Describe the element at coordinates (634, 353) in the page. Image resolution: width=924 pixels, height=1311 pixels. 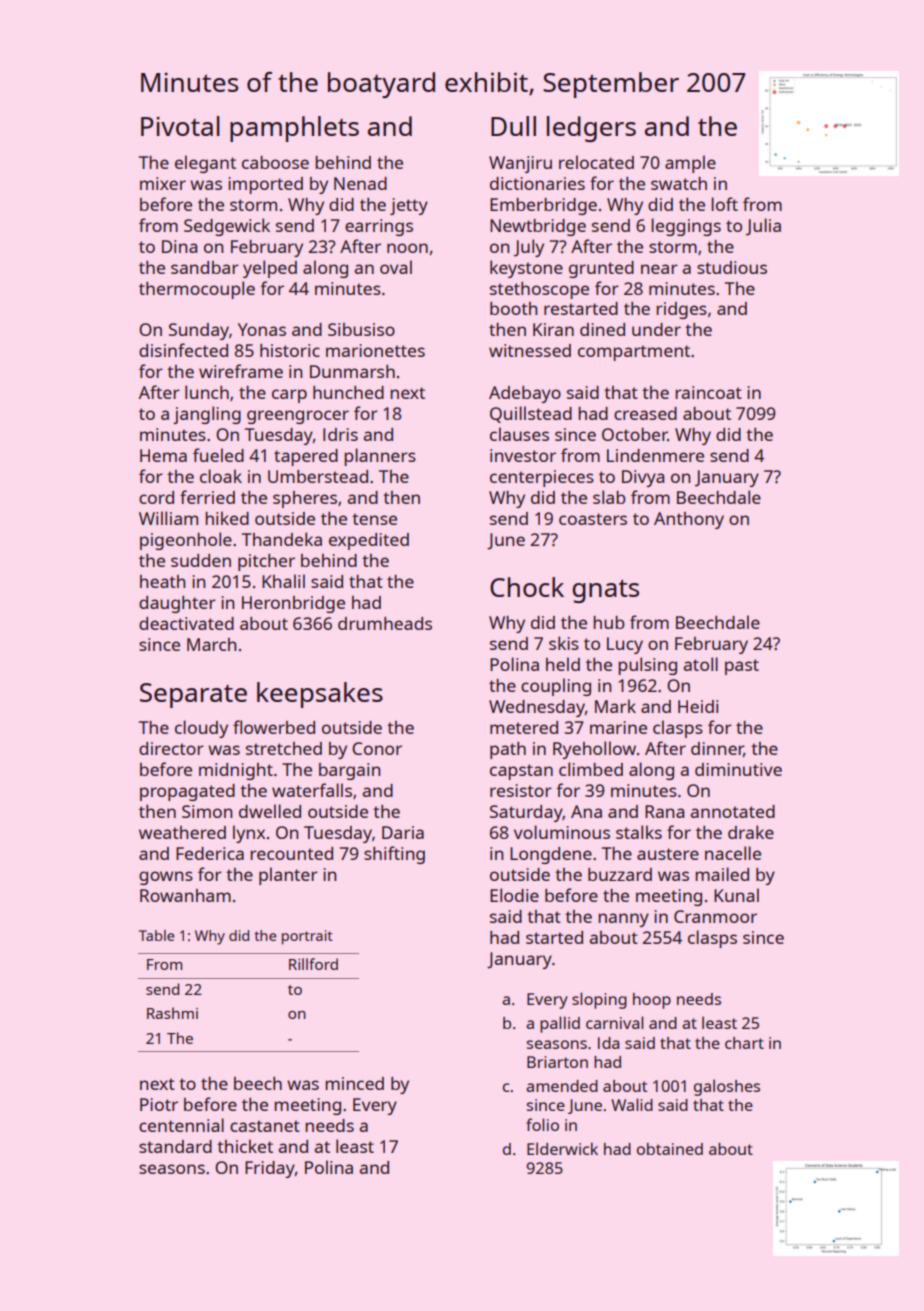
I see `compartment` at that location.
